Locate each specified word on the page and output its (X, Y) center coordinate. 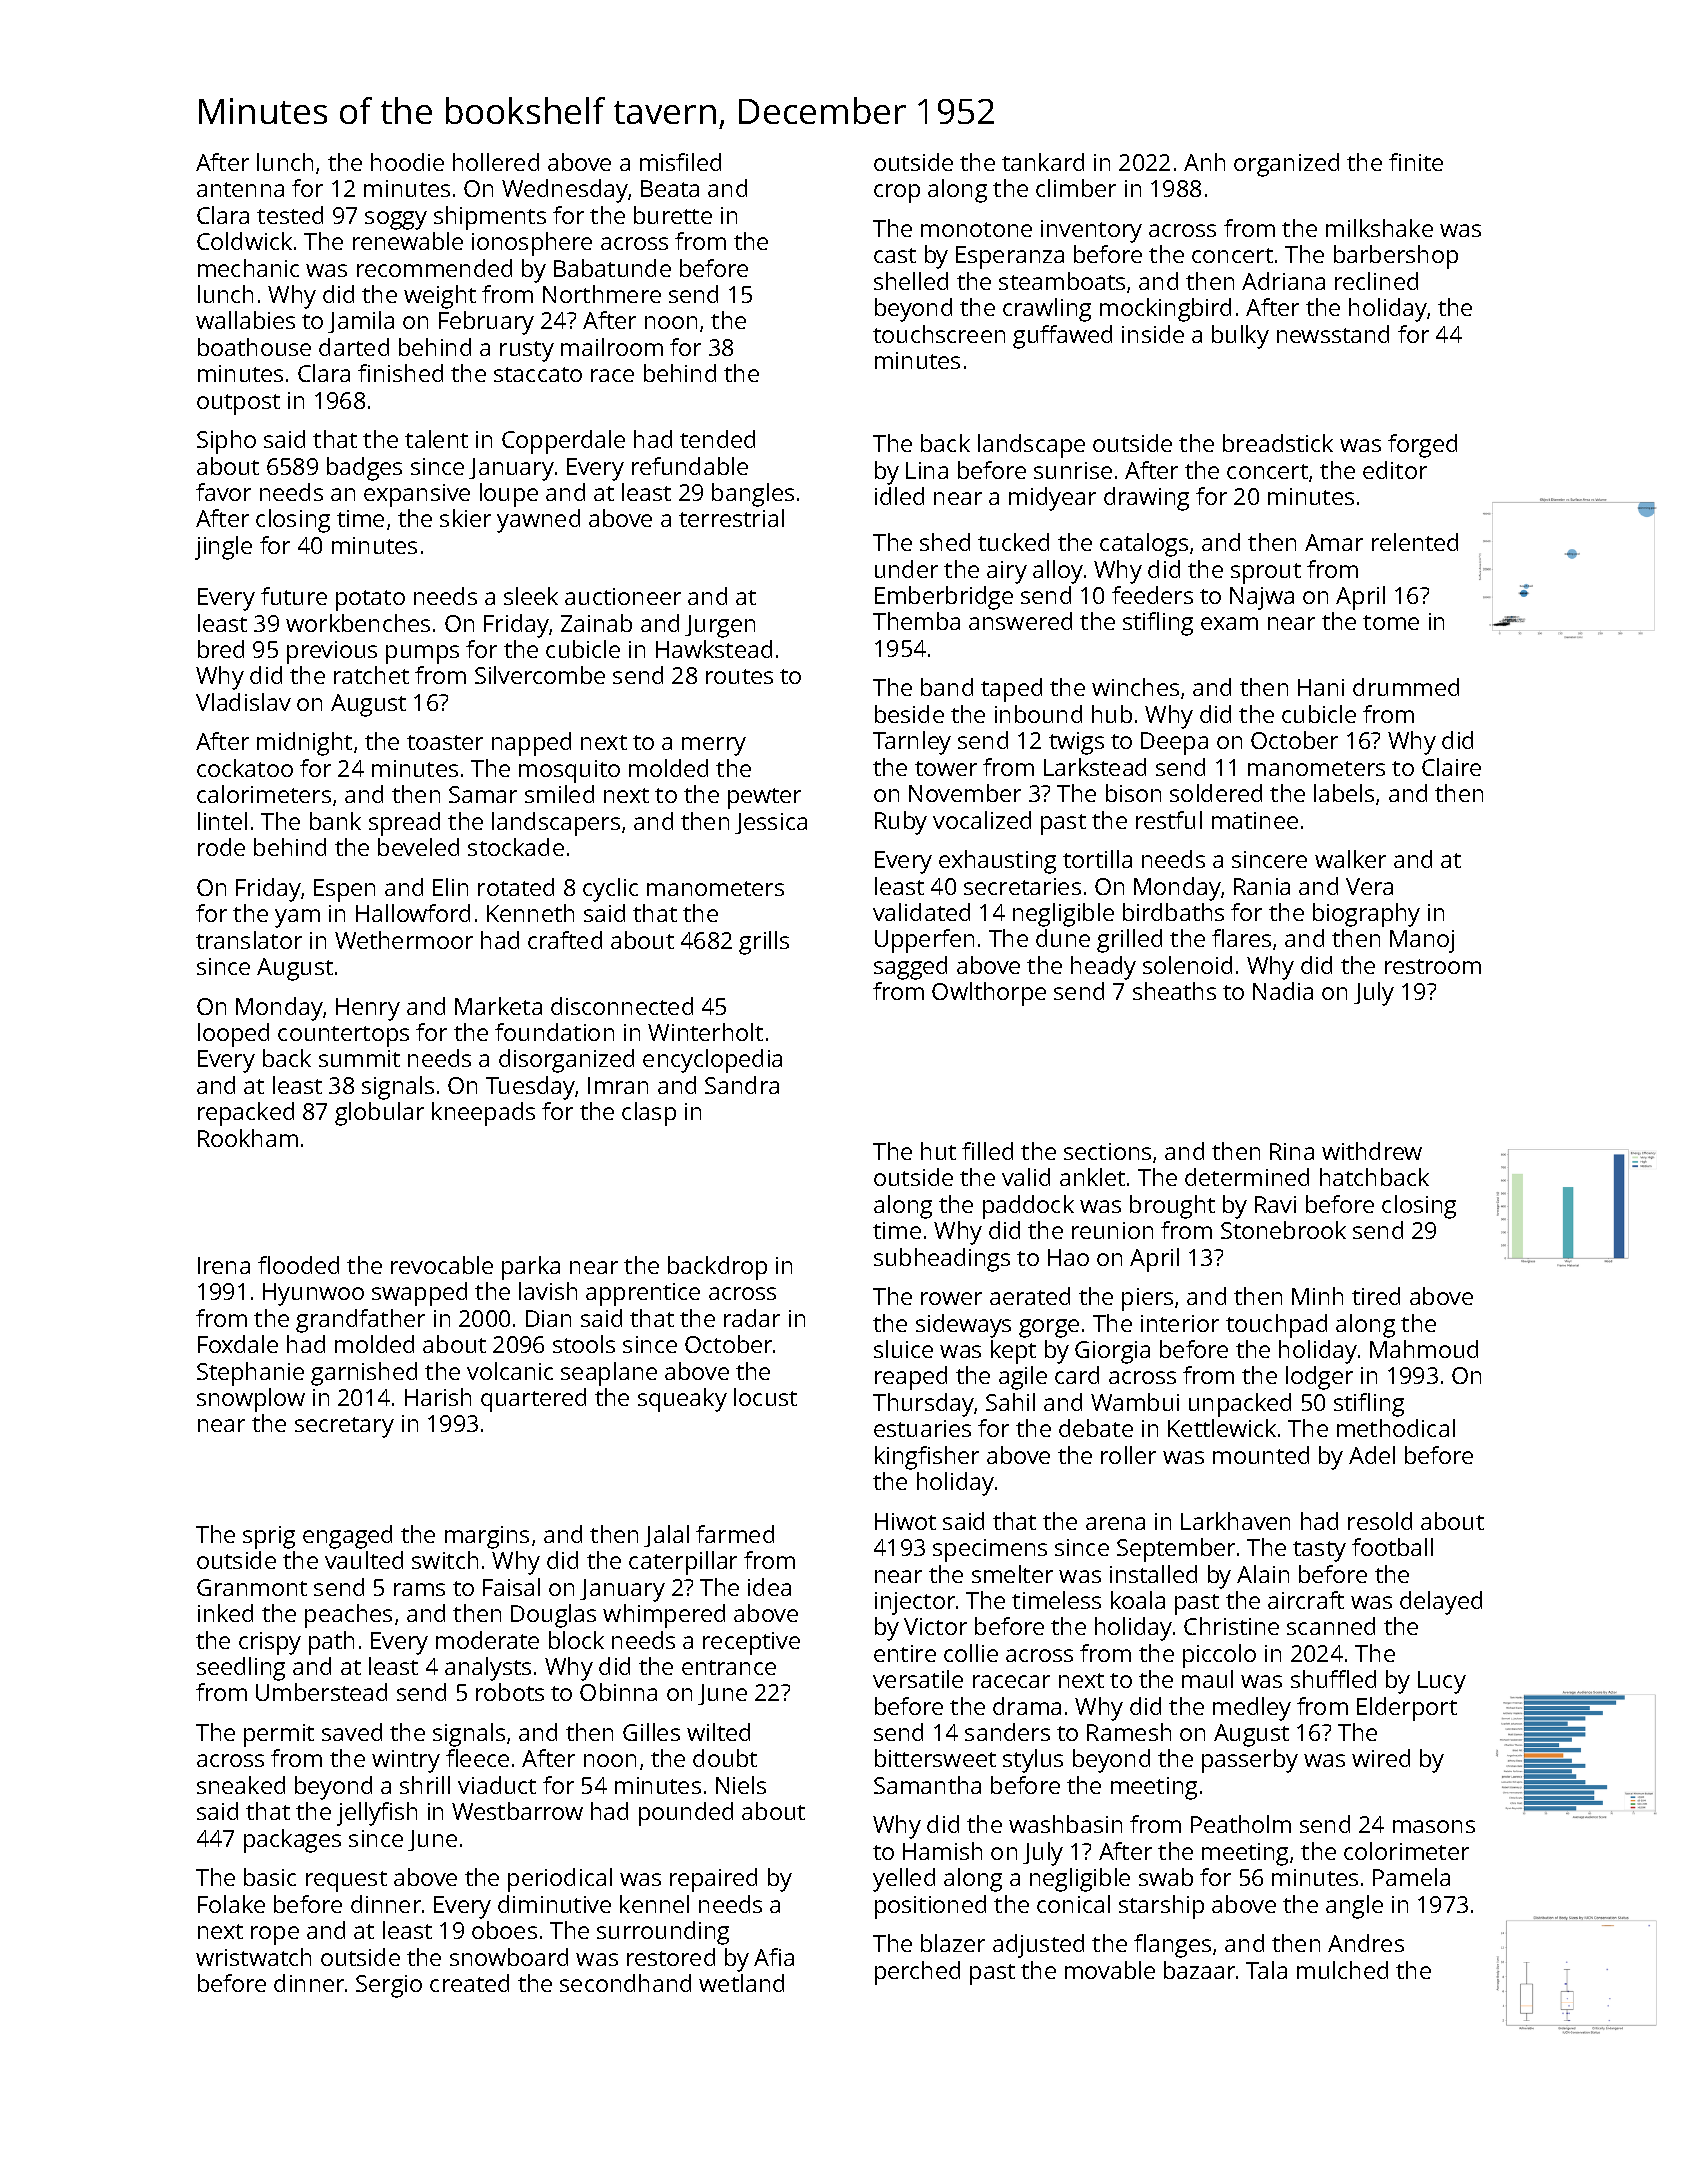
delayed (1441, 1603)
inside (1153, 334)
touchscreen (939, 334)
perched (917, 1973)
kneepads (483, 1114)
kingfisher (927, 1458)
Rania (1262, 886)
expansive (417, 495)
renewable (408, 241)
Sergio (389, 1986)
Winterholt (705, 1032)
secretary (344, 1427)
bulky (1240, 337)
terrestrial (731, 518)
